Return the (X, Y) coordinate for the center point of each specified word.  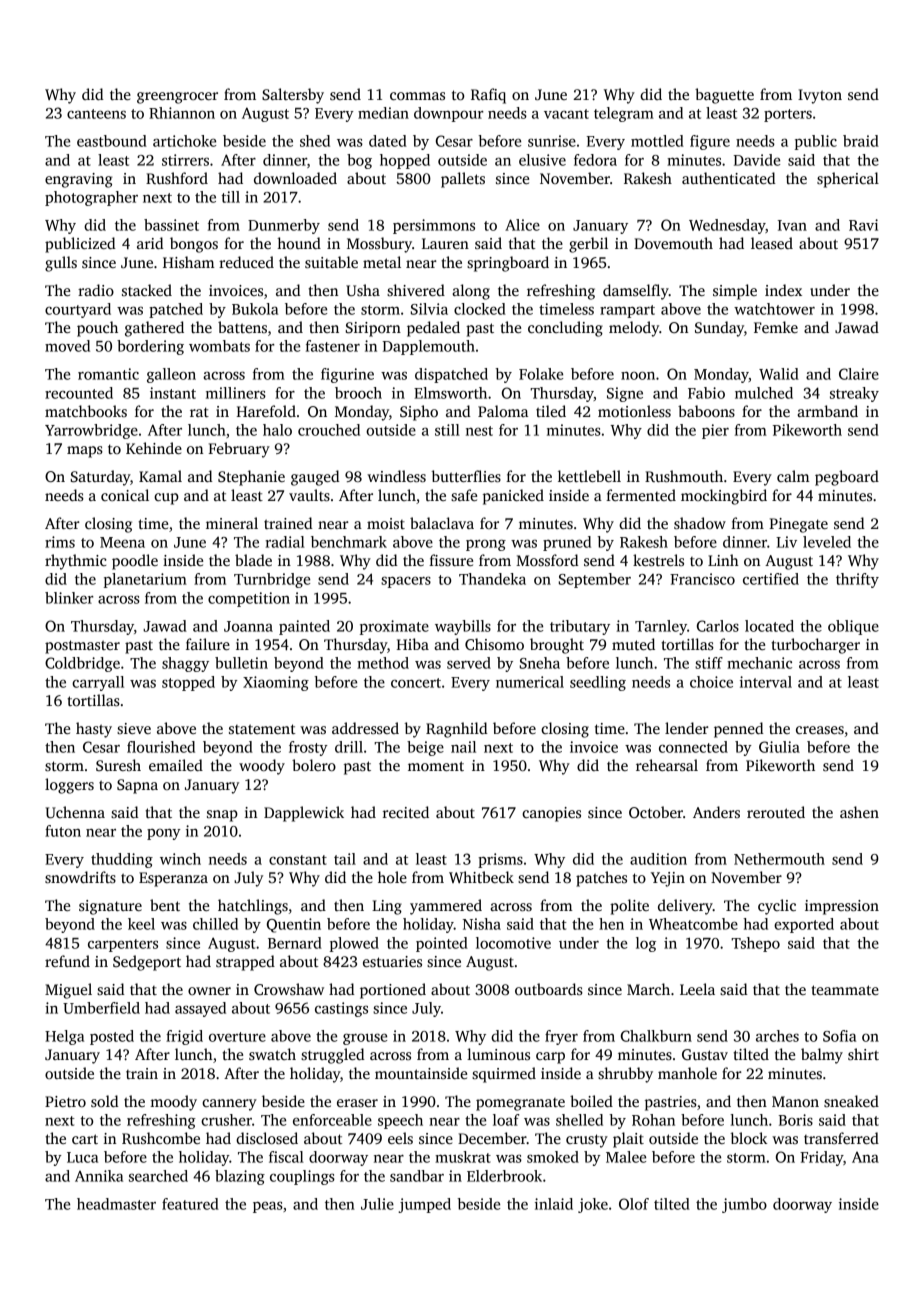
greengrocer (177, 98)
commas (417, 96)
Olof (634, 1204)
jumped (424, 1205)
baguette (724, 96)
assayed (200, 1009)
